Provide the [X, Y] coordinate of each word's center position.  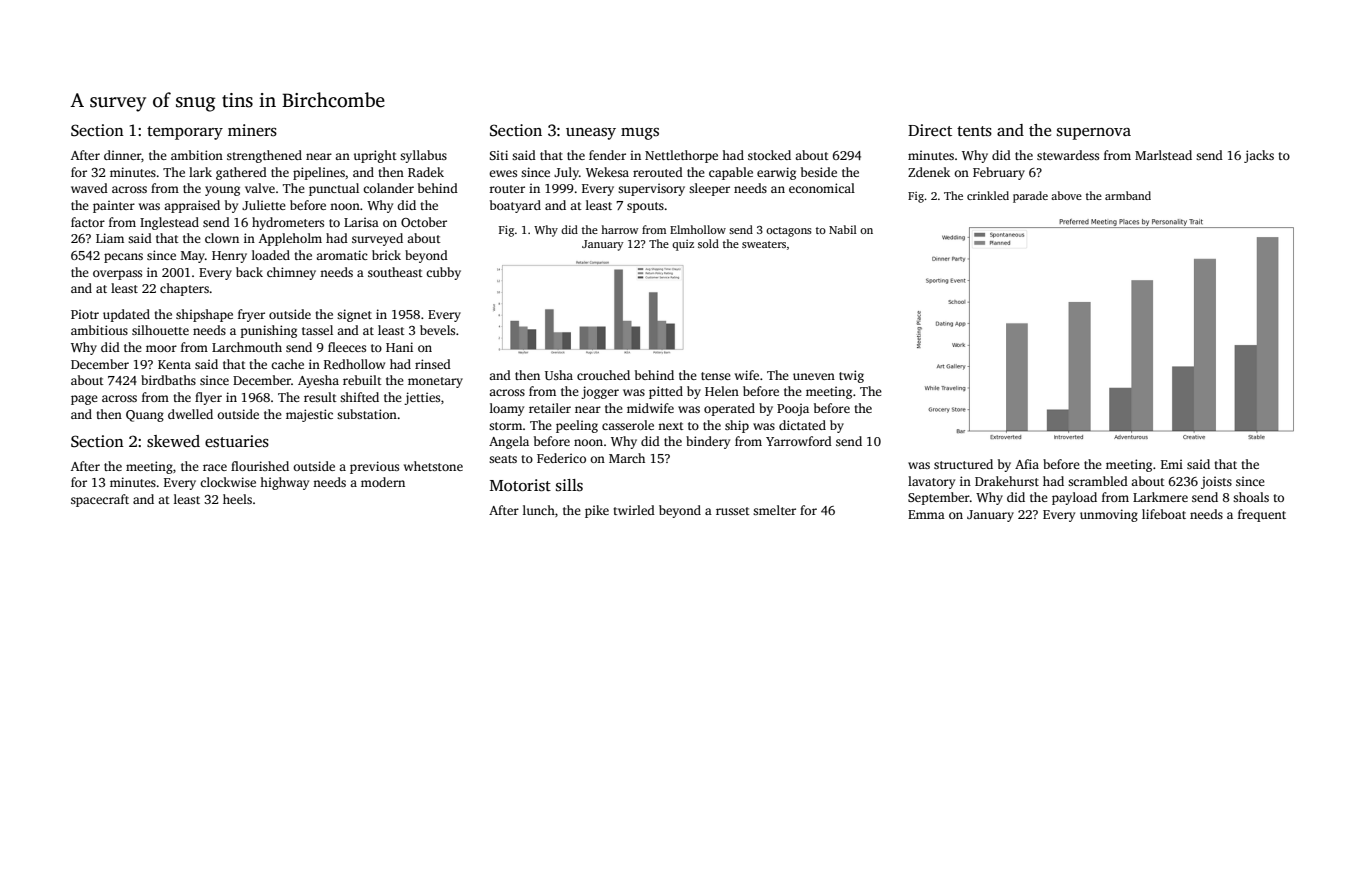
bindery [708, 442]
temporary [185, 133]
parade [1030, 197]
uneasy [591, 134]
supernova [1094, 134]
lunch [539, 510]
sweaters [764, 244]
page [84, 400]
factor [88, 222]
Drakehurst [1007, 481]
